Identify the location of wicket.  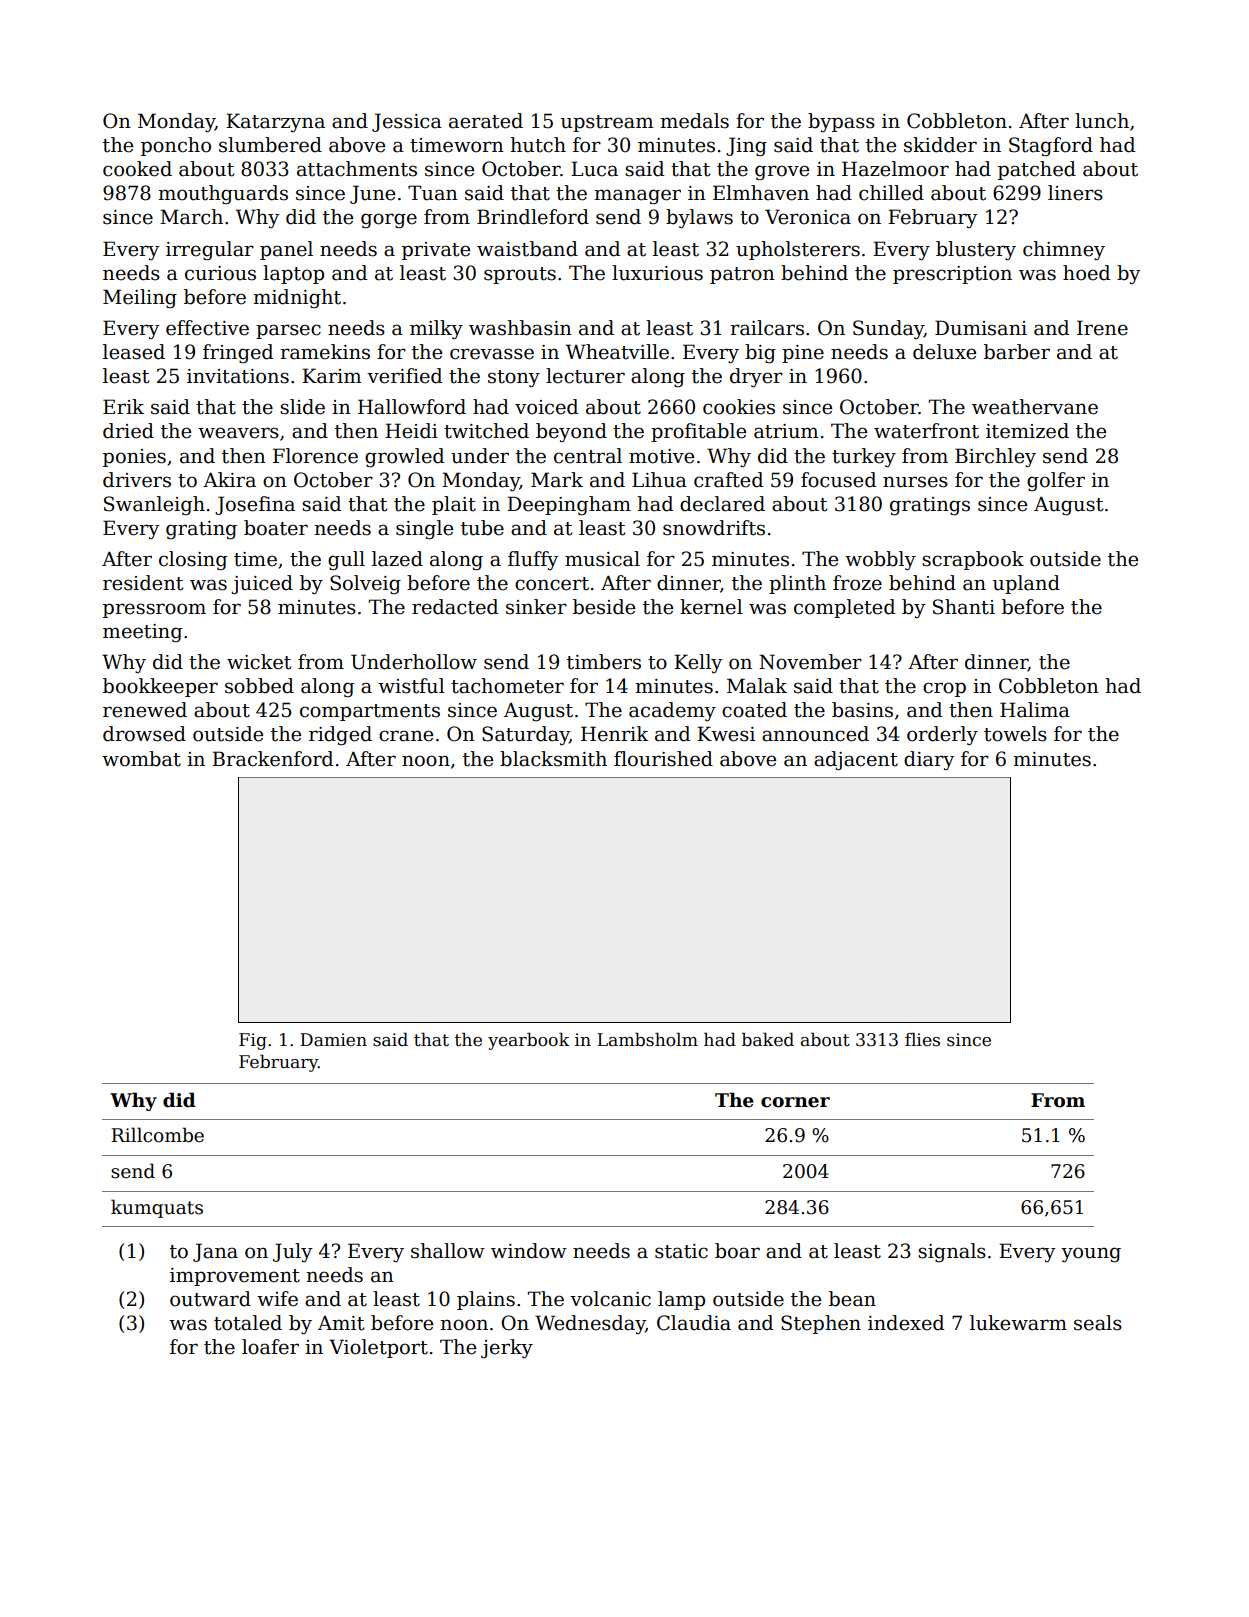
(259, 662).
